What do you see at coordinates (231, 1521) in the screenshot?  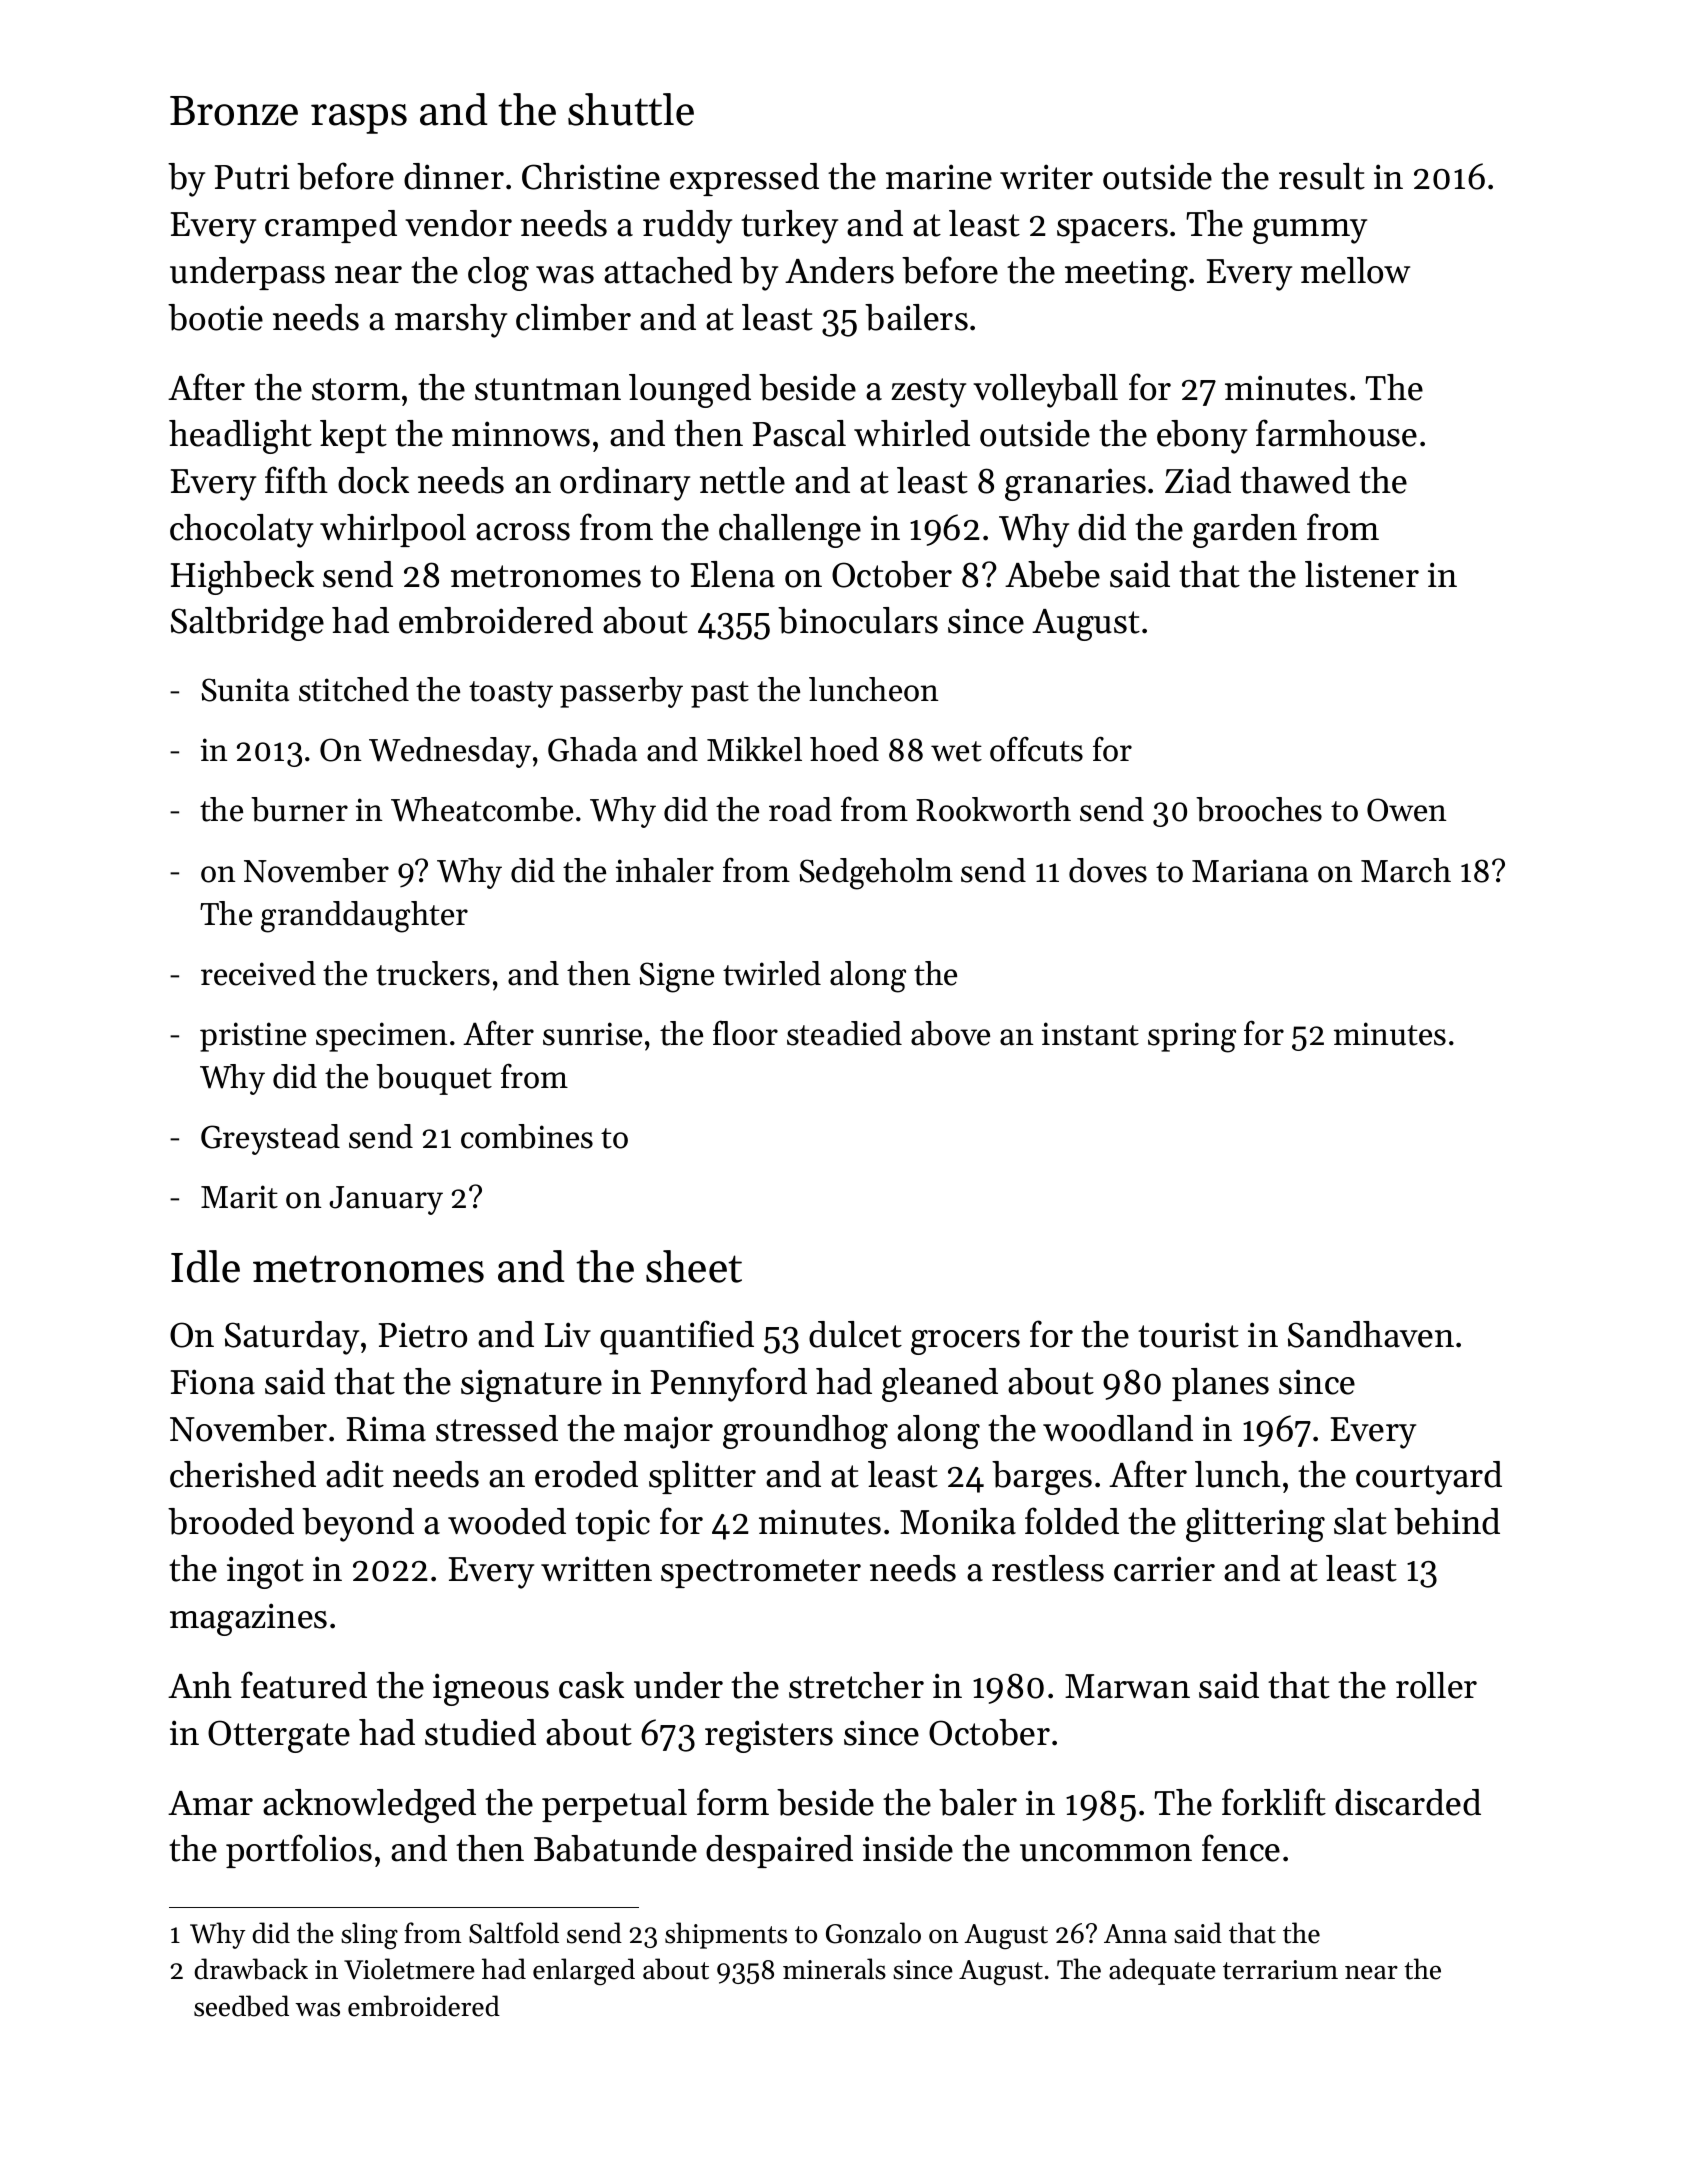 I see `brooded` at bounding box center [231, 1521].
